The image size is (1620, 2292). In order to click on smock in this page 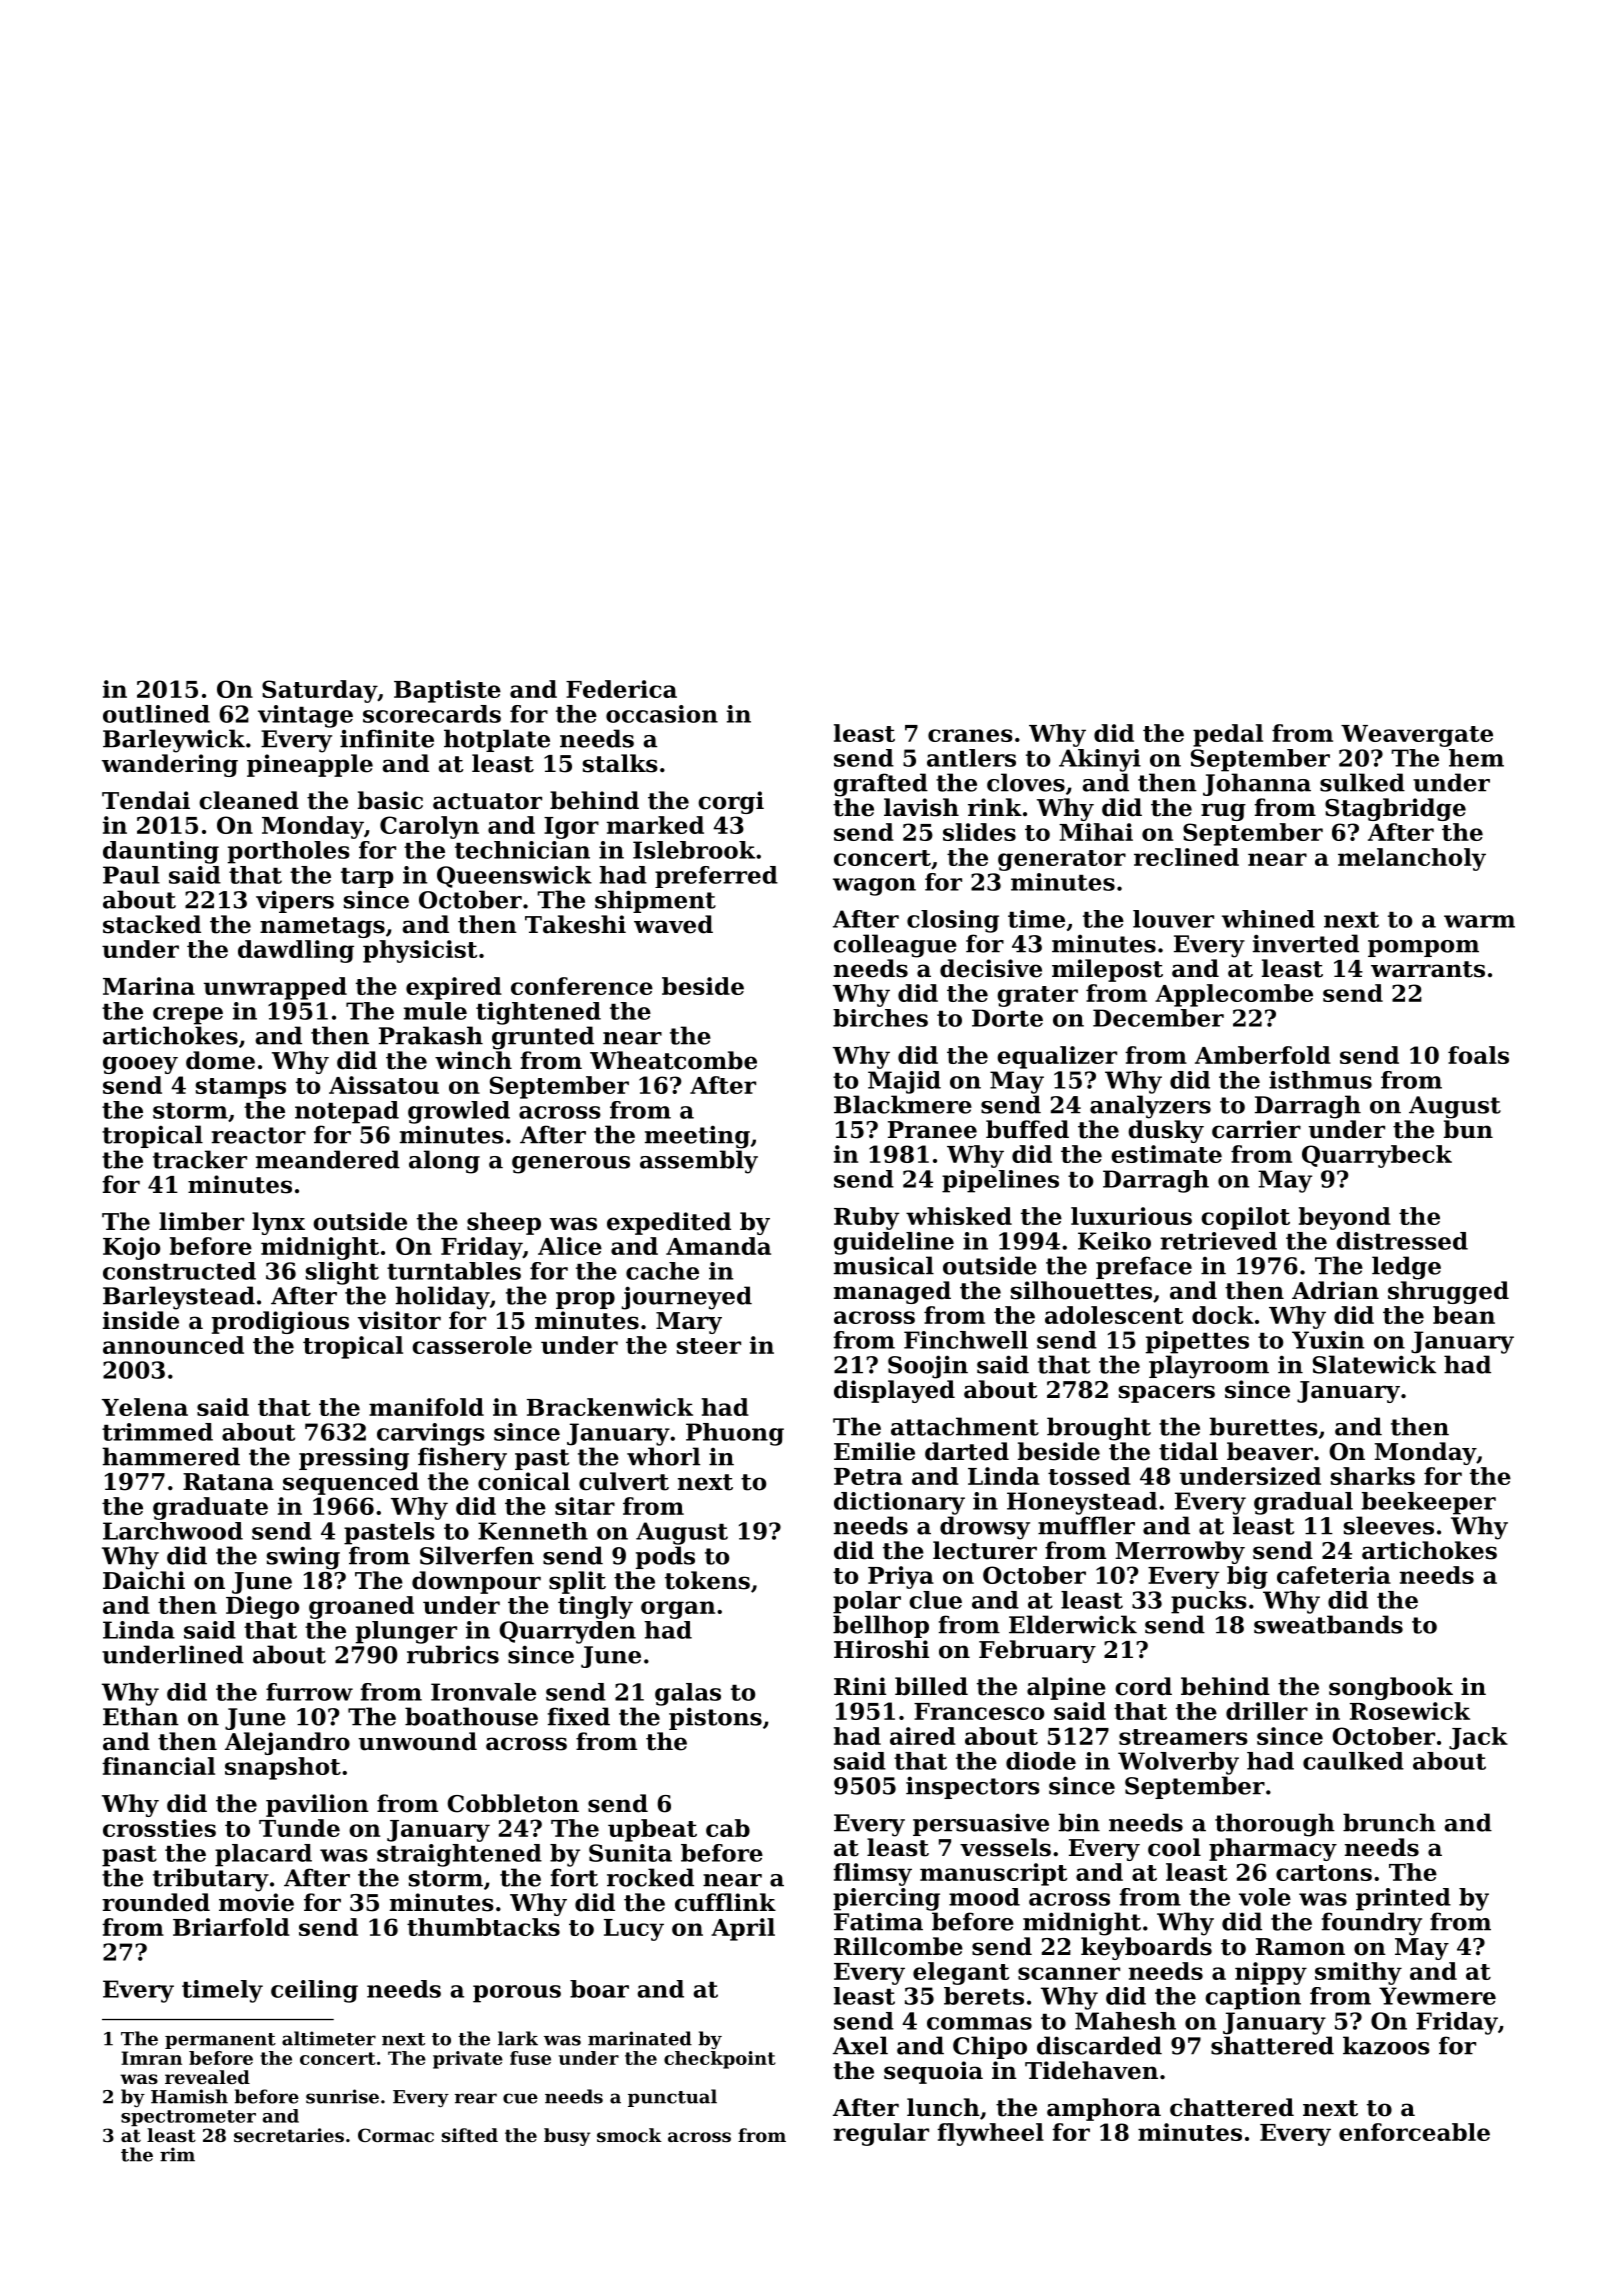, I will do `click(629, 2135)`.
